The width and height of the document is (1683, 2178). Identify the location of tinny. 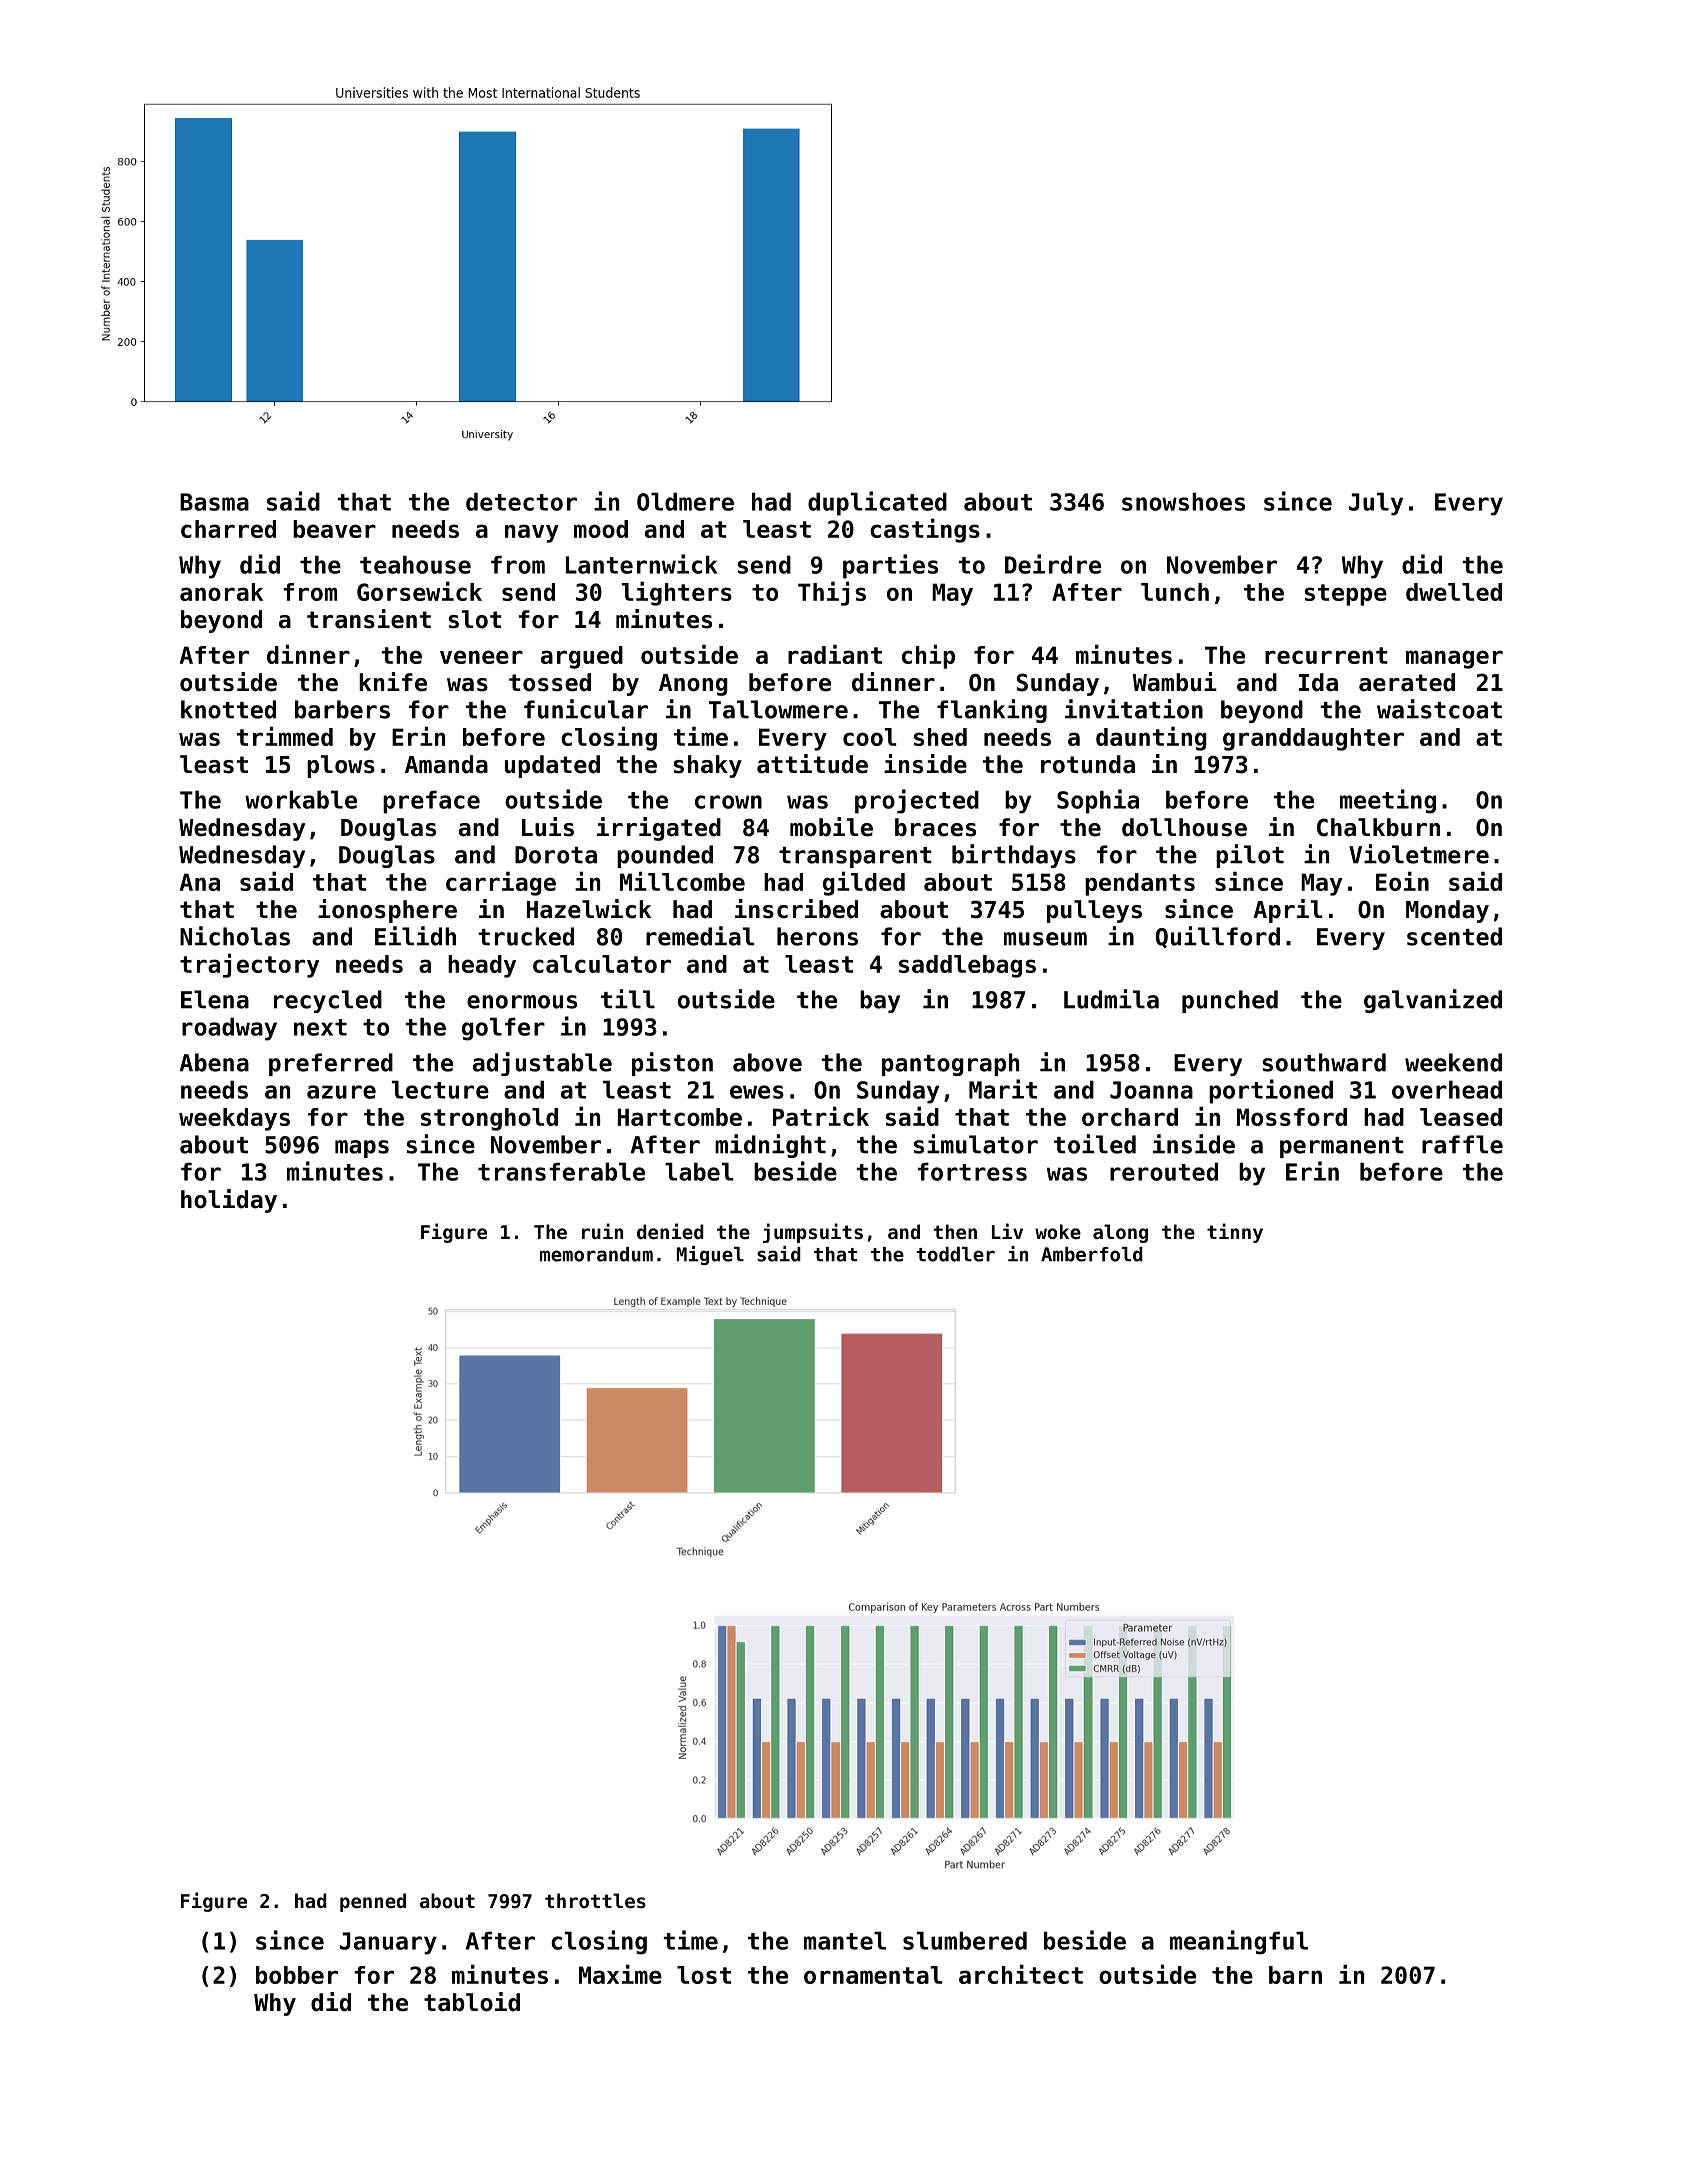
(1235, 1233).
